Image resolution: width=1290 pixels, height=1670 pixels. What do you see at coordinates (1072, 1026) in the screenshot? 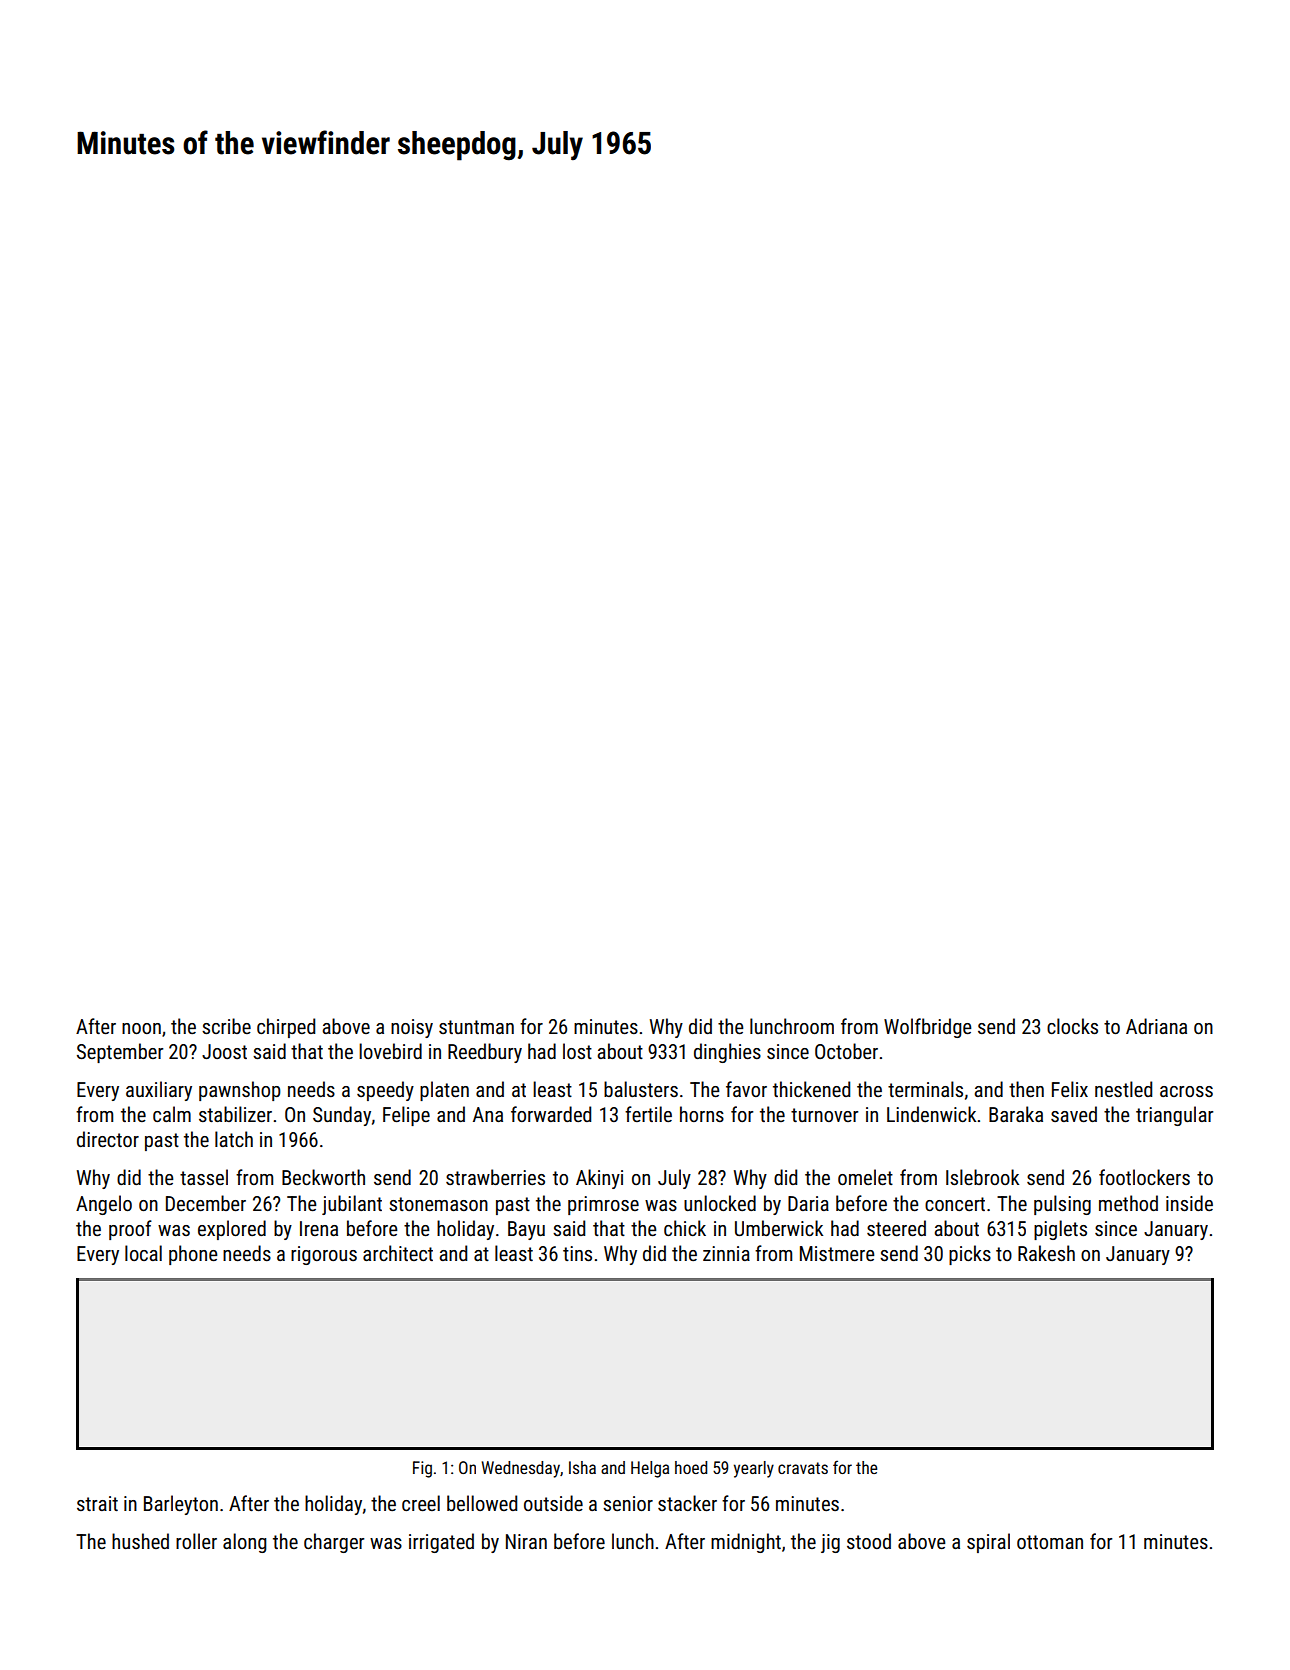
I see `clocks` at bounding box center [1072, 1026].
